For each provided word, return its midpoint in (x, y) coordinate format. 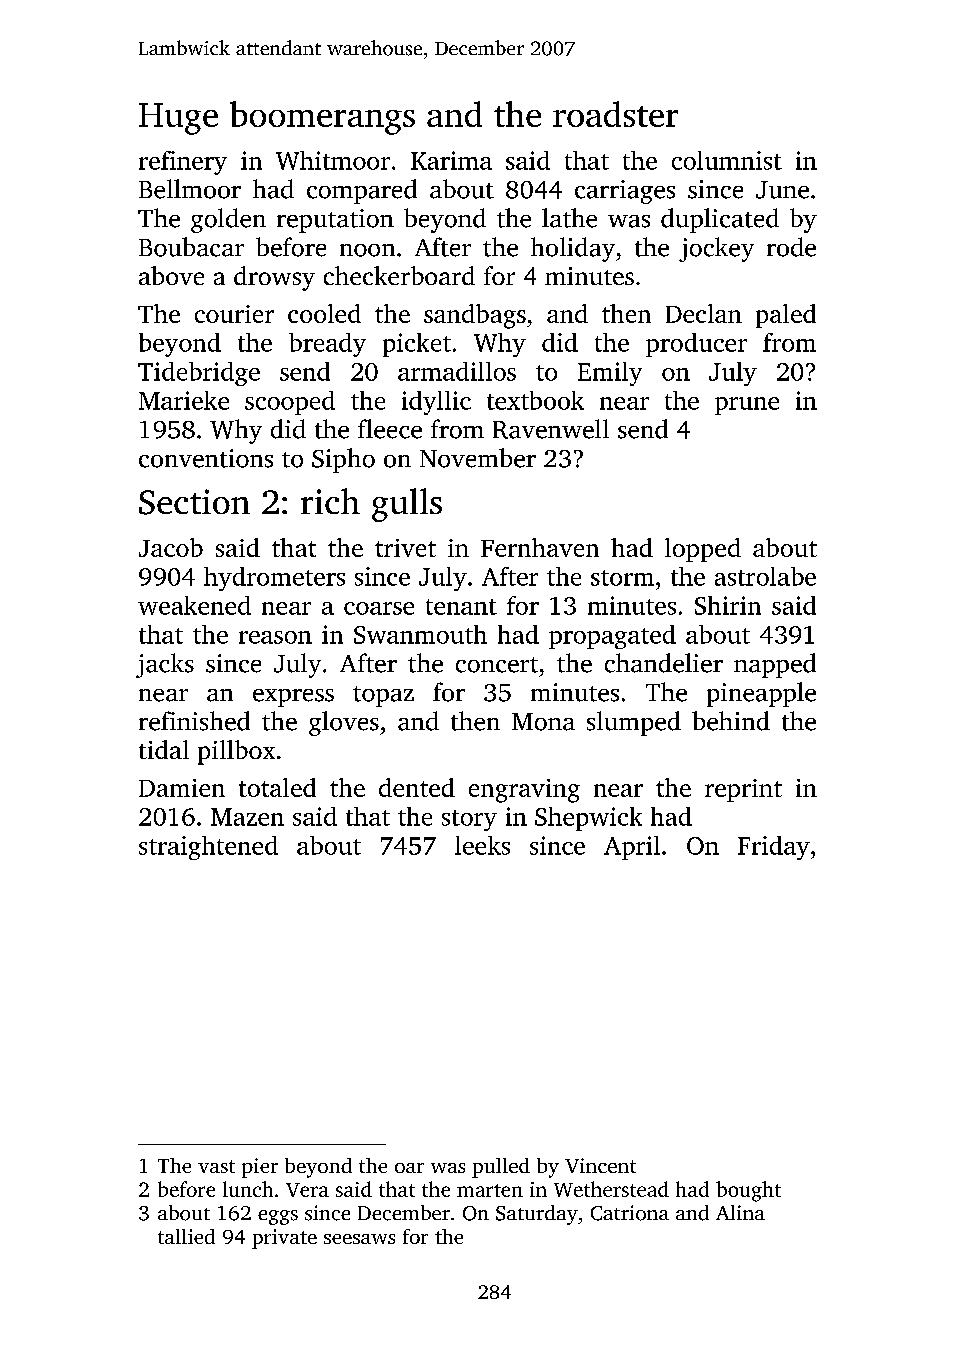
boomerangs (322, 118)
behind (731, 721)
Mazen (247, 817)
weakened (194, 605)
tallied (186, 1236)
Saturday (537, 1215)
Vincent (600, 1165)
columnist (727, 160)
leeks (482, 845)
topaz (383, 696)
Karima (451, 160)
